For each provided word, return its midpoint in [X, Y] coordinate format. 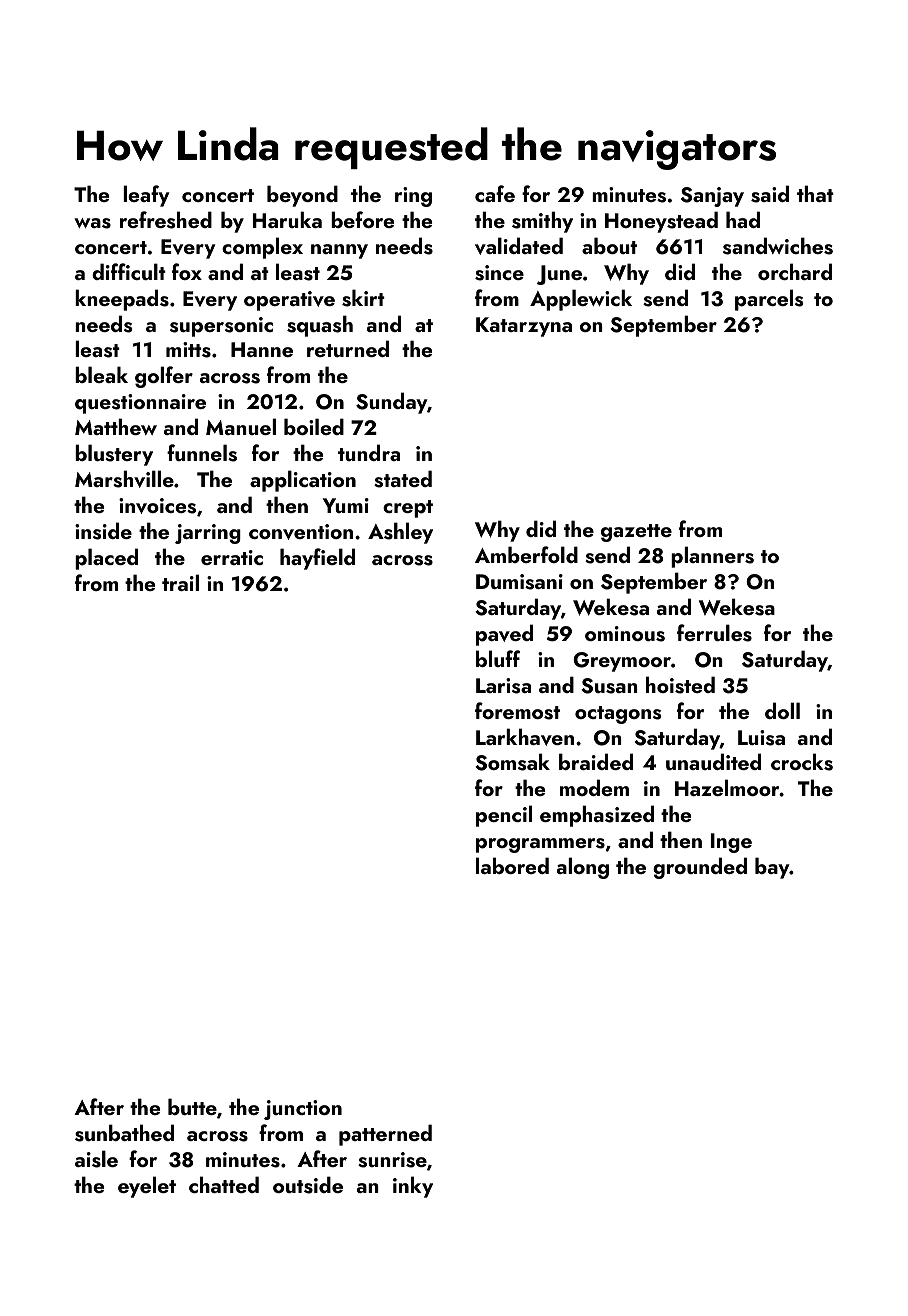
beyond [302, 196]
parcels [769, 300]
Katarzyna [524, 327]
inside [103, 531]
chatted [224, 1184]
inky [413, 1187]
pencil [504, 816]
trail [180, 582]
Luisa [761, 738]
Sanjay [712, 197]
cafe [495, 193]
